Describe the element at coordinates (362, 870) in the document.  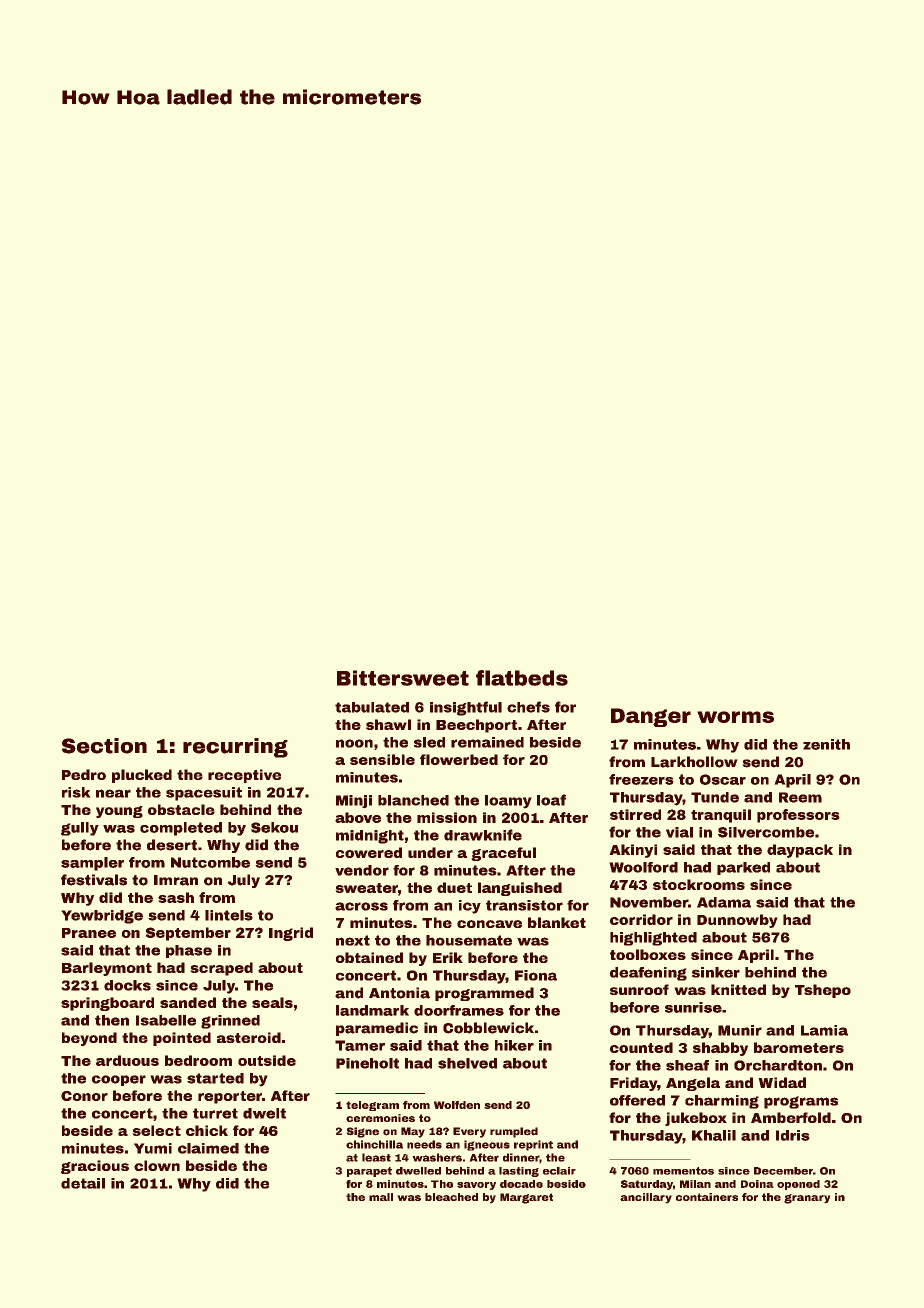
I see `vendor` at that location.
